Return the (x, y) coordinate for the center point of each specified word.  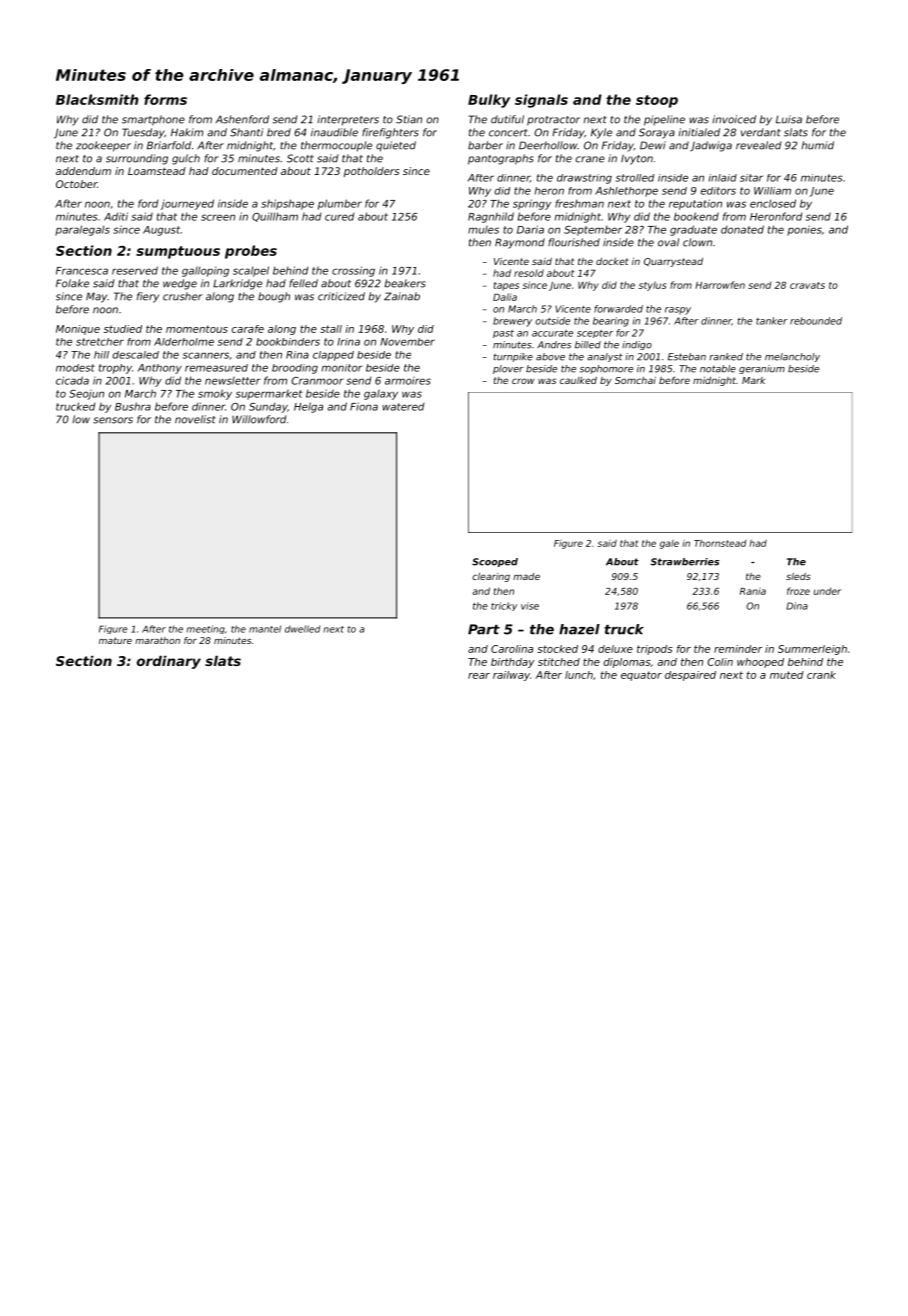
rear (479, 676)
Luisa (789, 119)
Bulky (489, 101)
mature (115, 640)
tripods (655, 650)
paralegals (82, 230)
